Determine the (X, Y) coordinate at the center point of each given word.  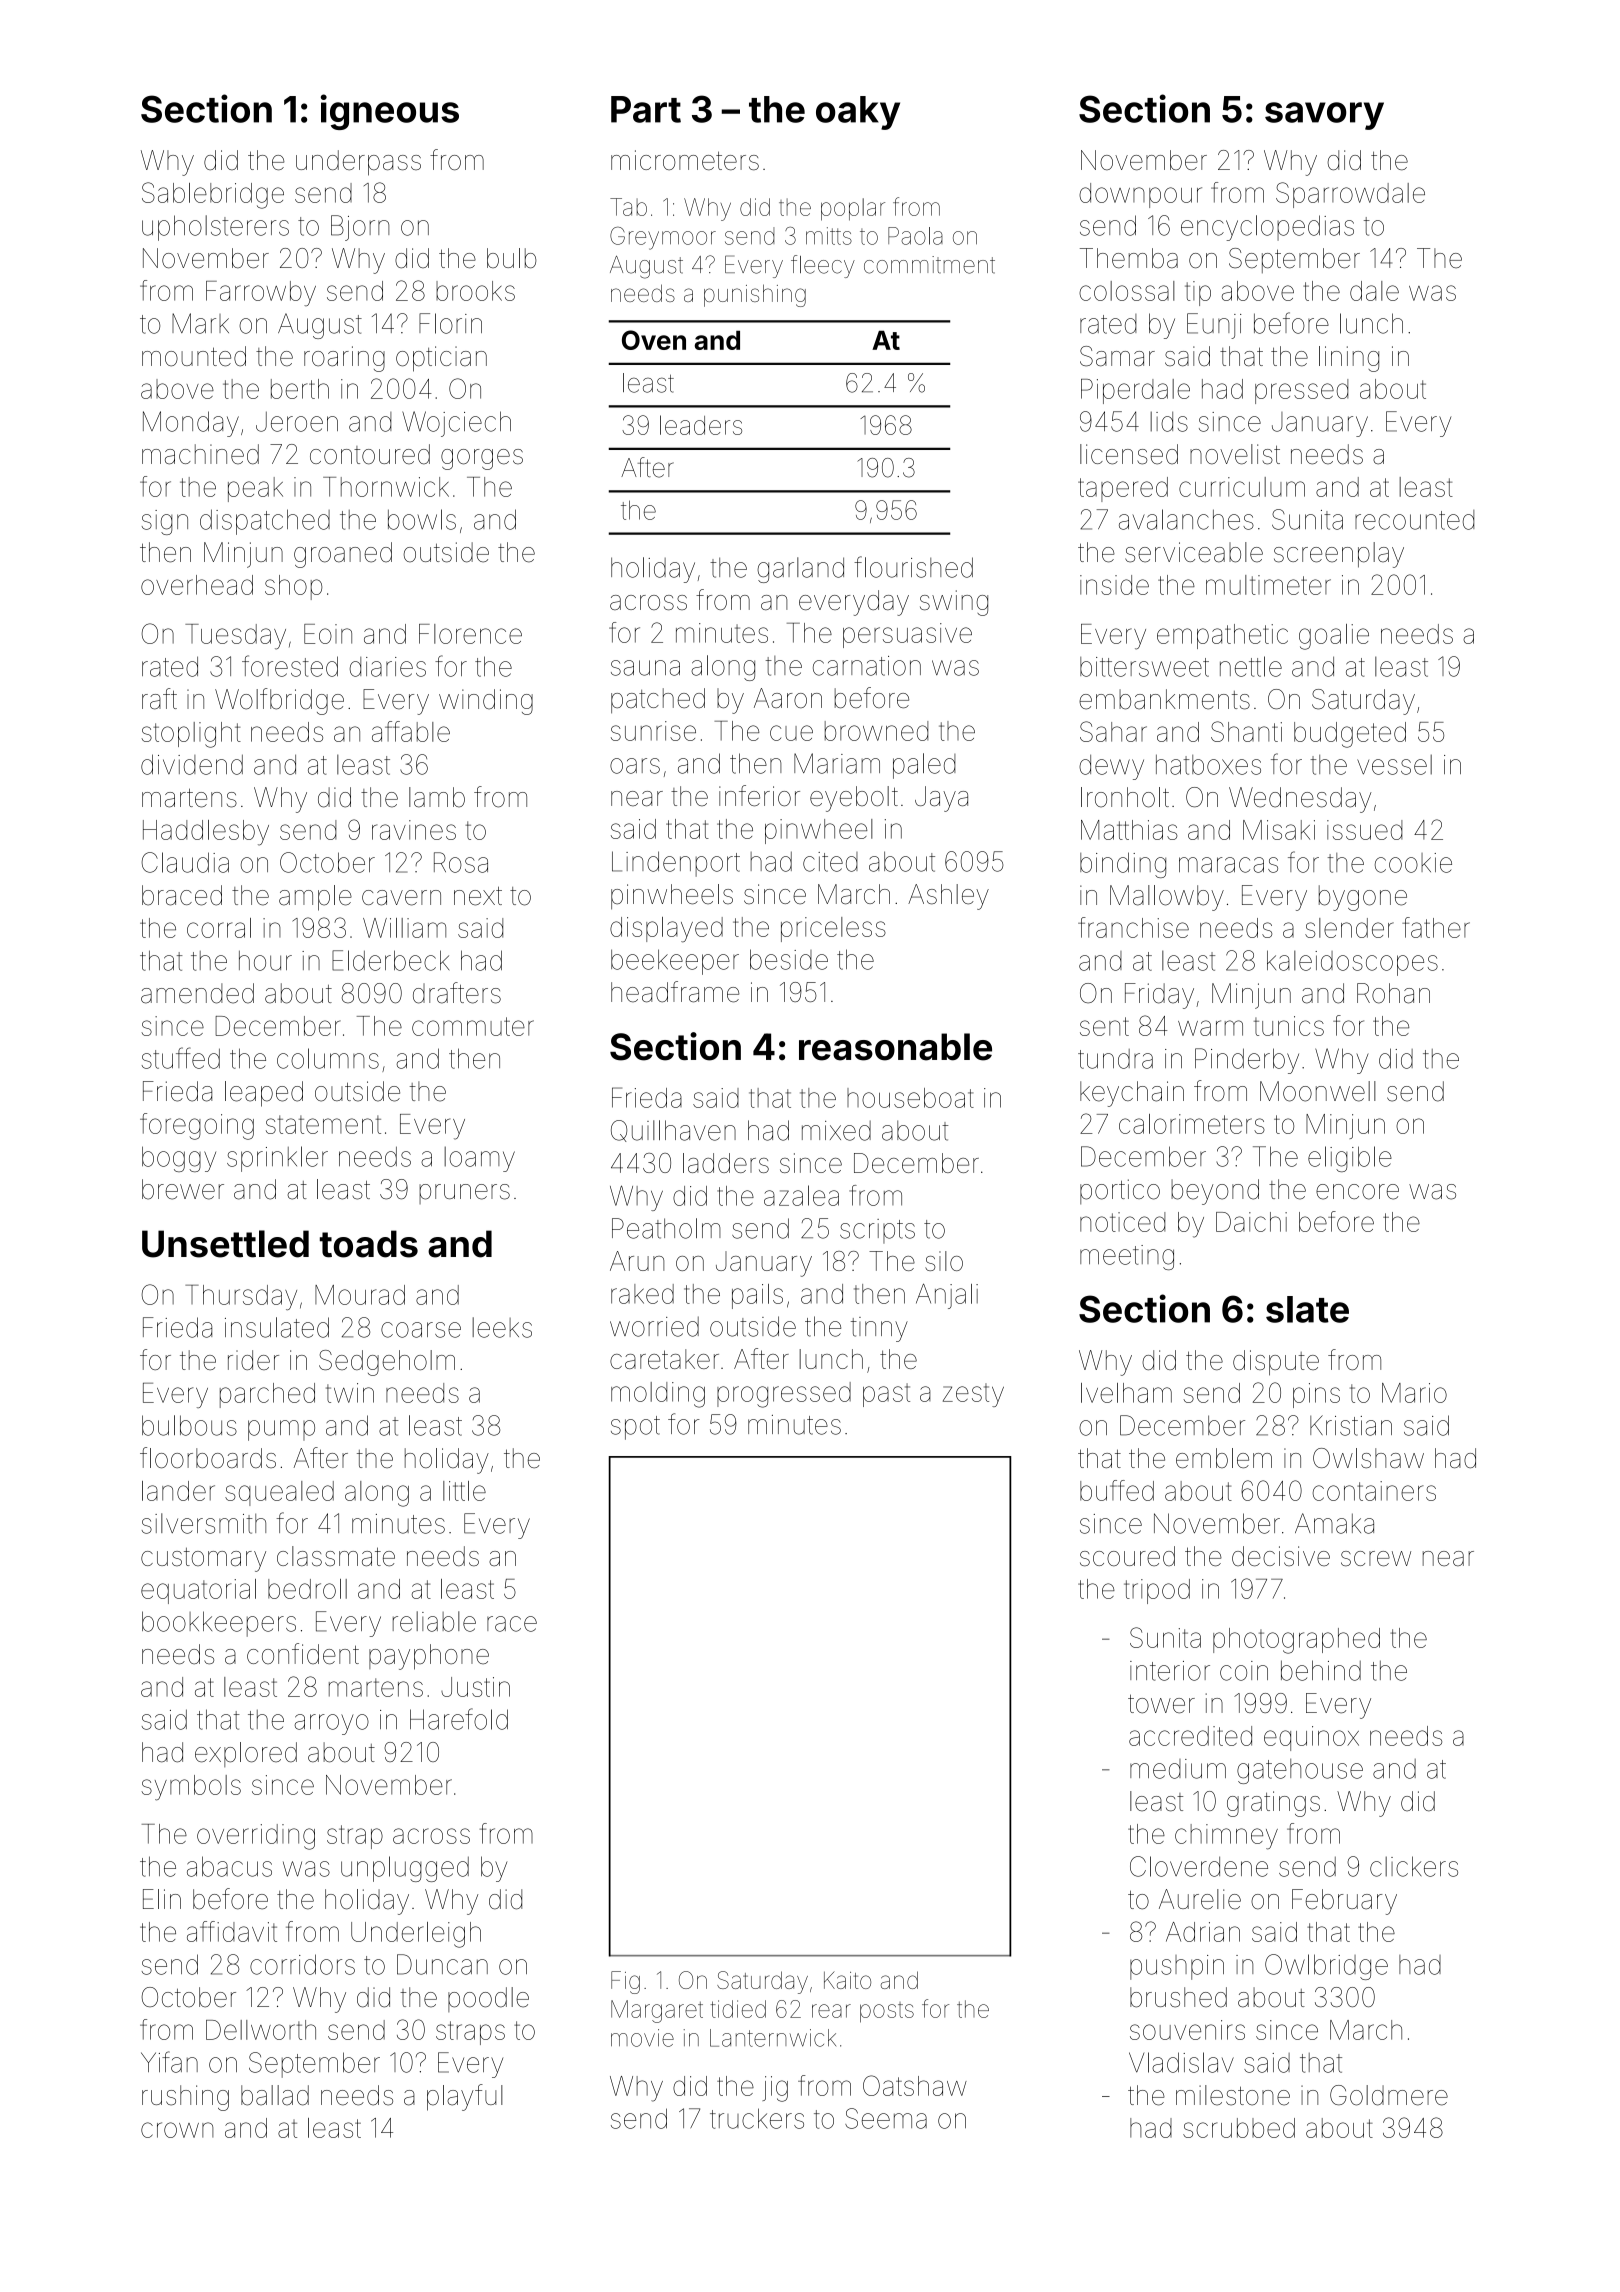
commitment (929, 265)
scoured (1127, 1556)
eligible (1350, 1159)
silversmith (204, 1523)
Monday (191, 424)
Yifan (169, 2062)
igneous (390, 112)
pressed (1301, 391)
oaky (858, 113)
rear (831, 2011)
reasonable (895, 1047)
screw (1376, 1558)
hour (265, 961)
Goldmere (1389, 2095)
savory (1324, 116)
